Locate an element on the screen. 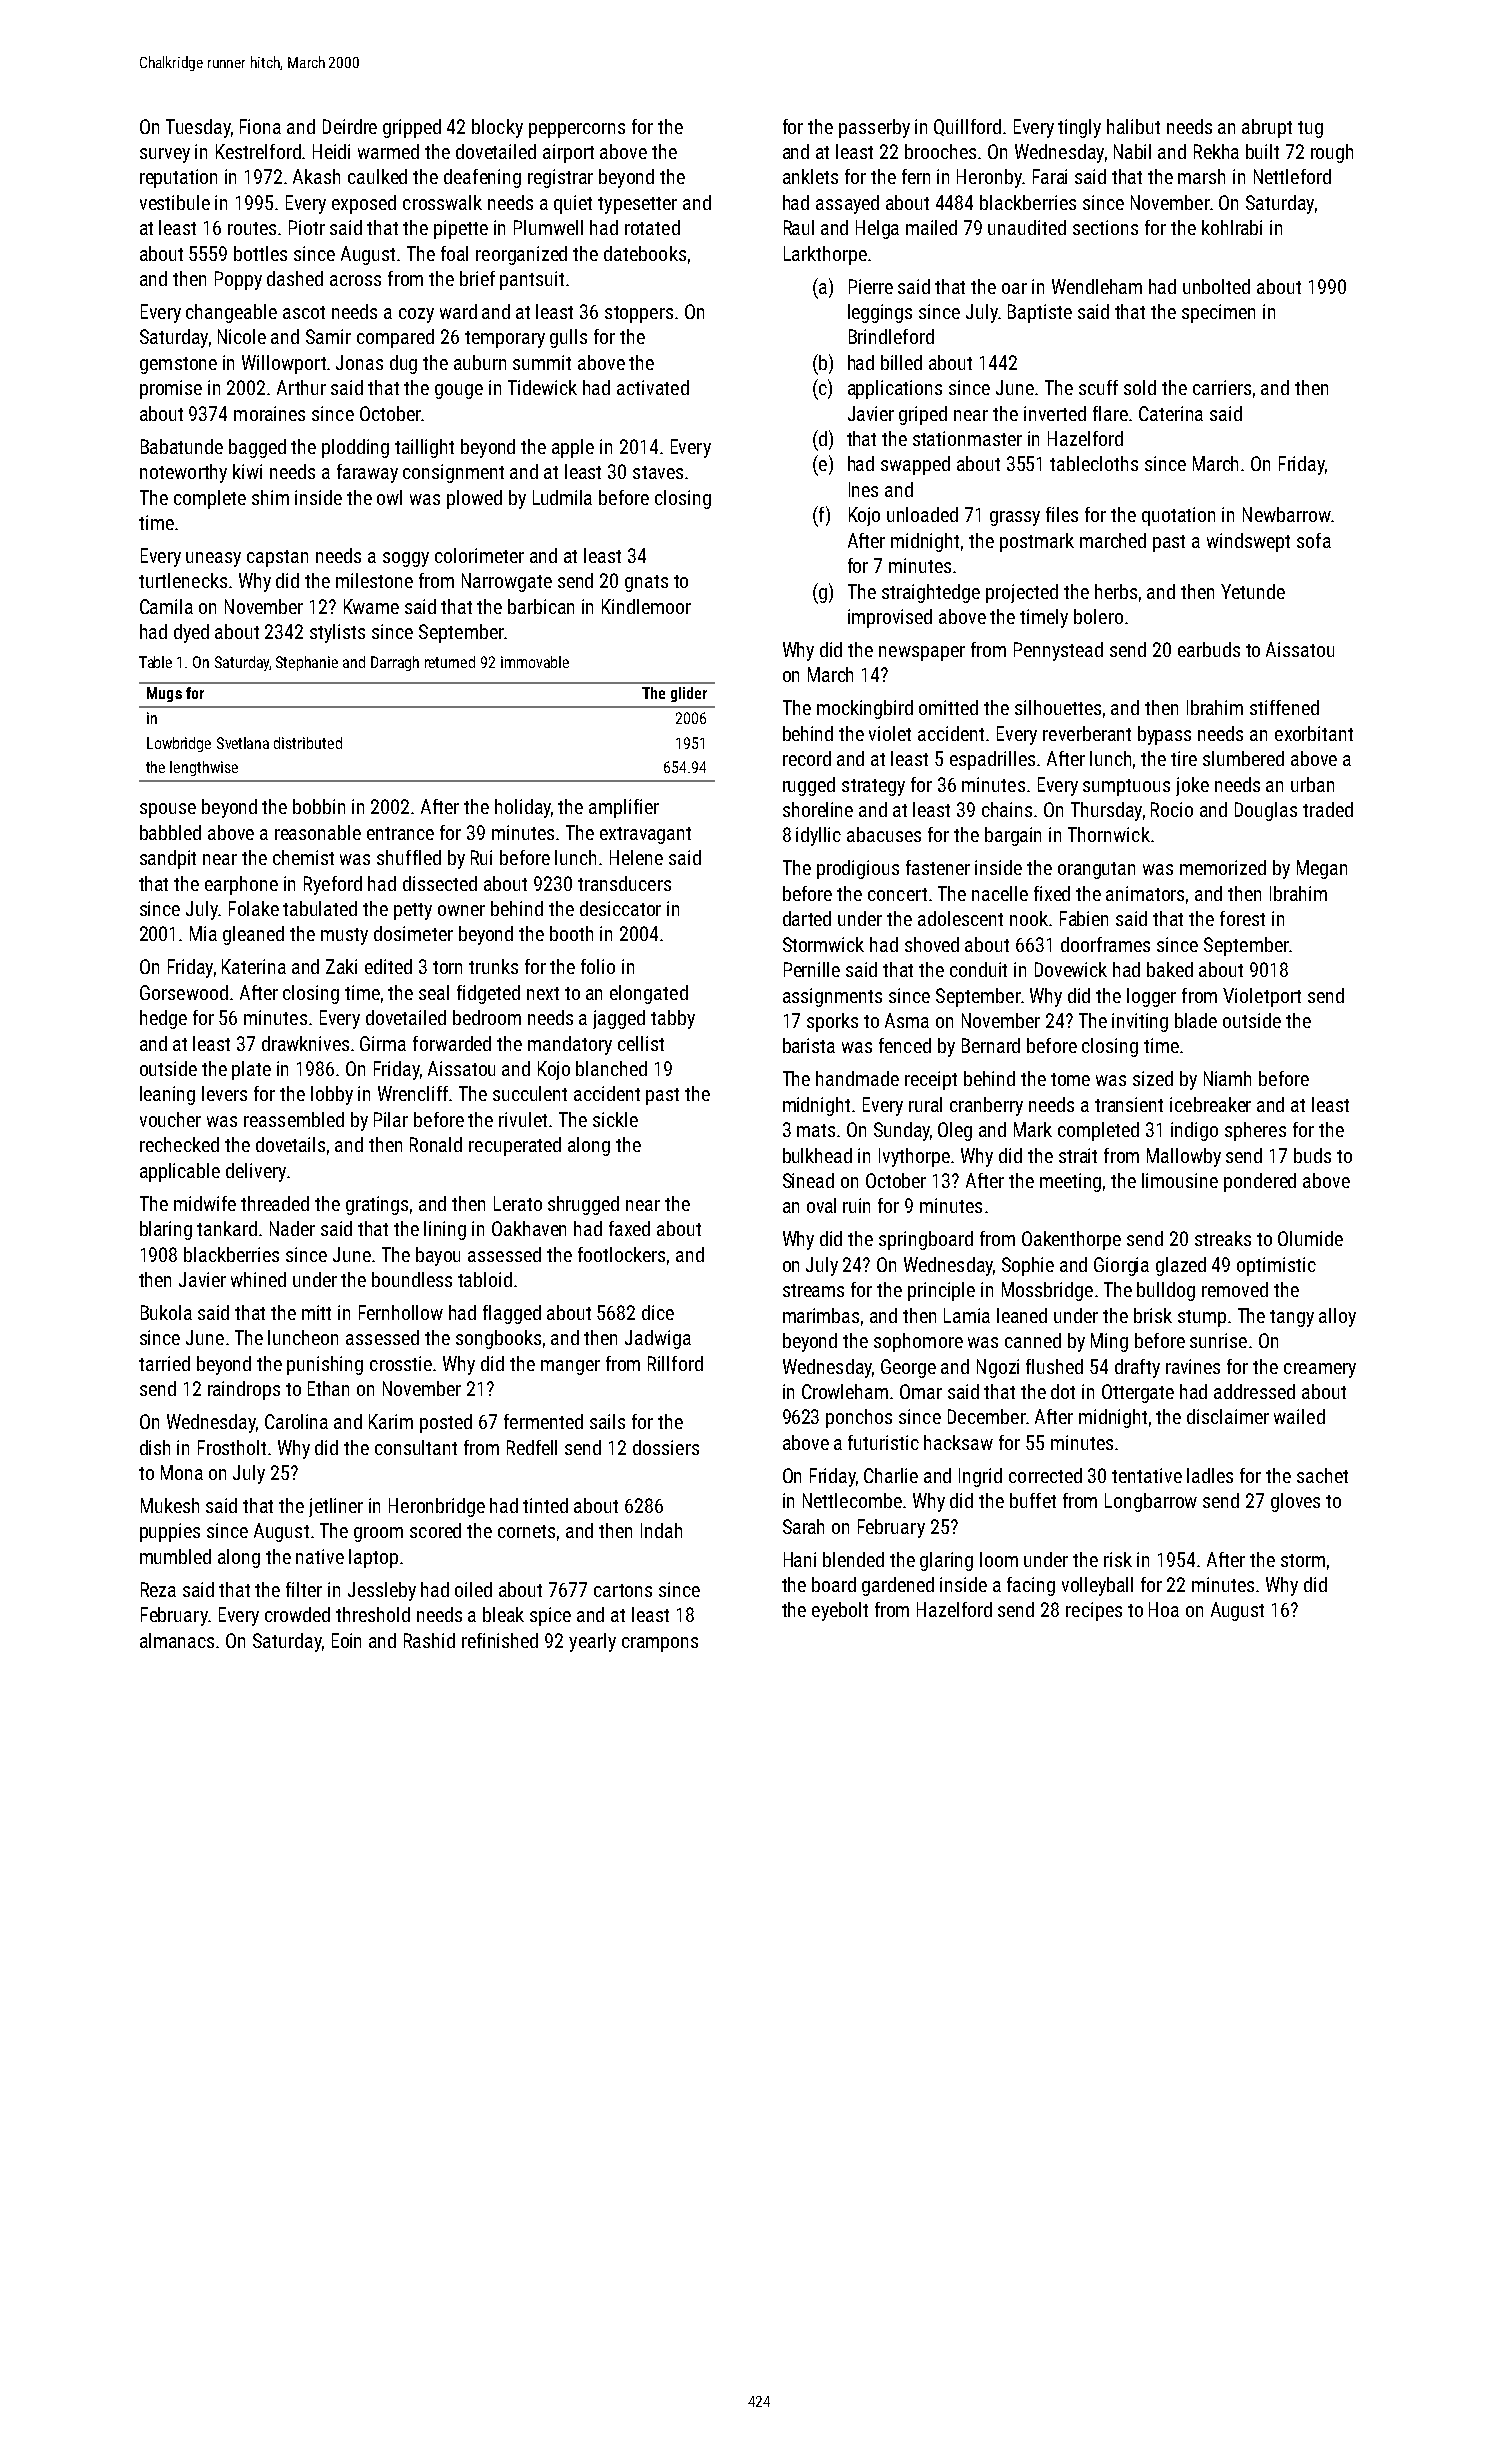 Image resolution: width=1496 pixels, height=2464 pixels. spouse is located at coordinates (168, 810).
